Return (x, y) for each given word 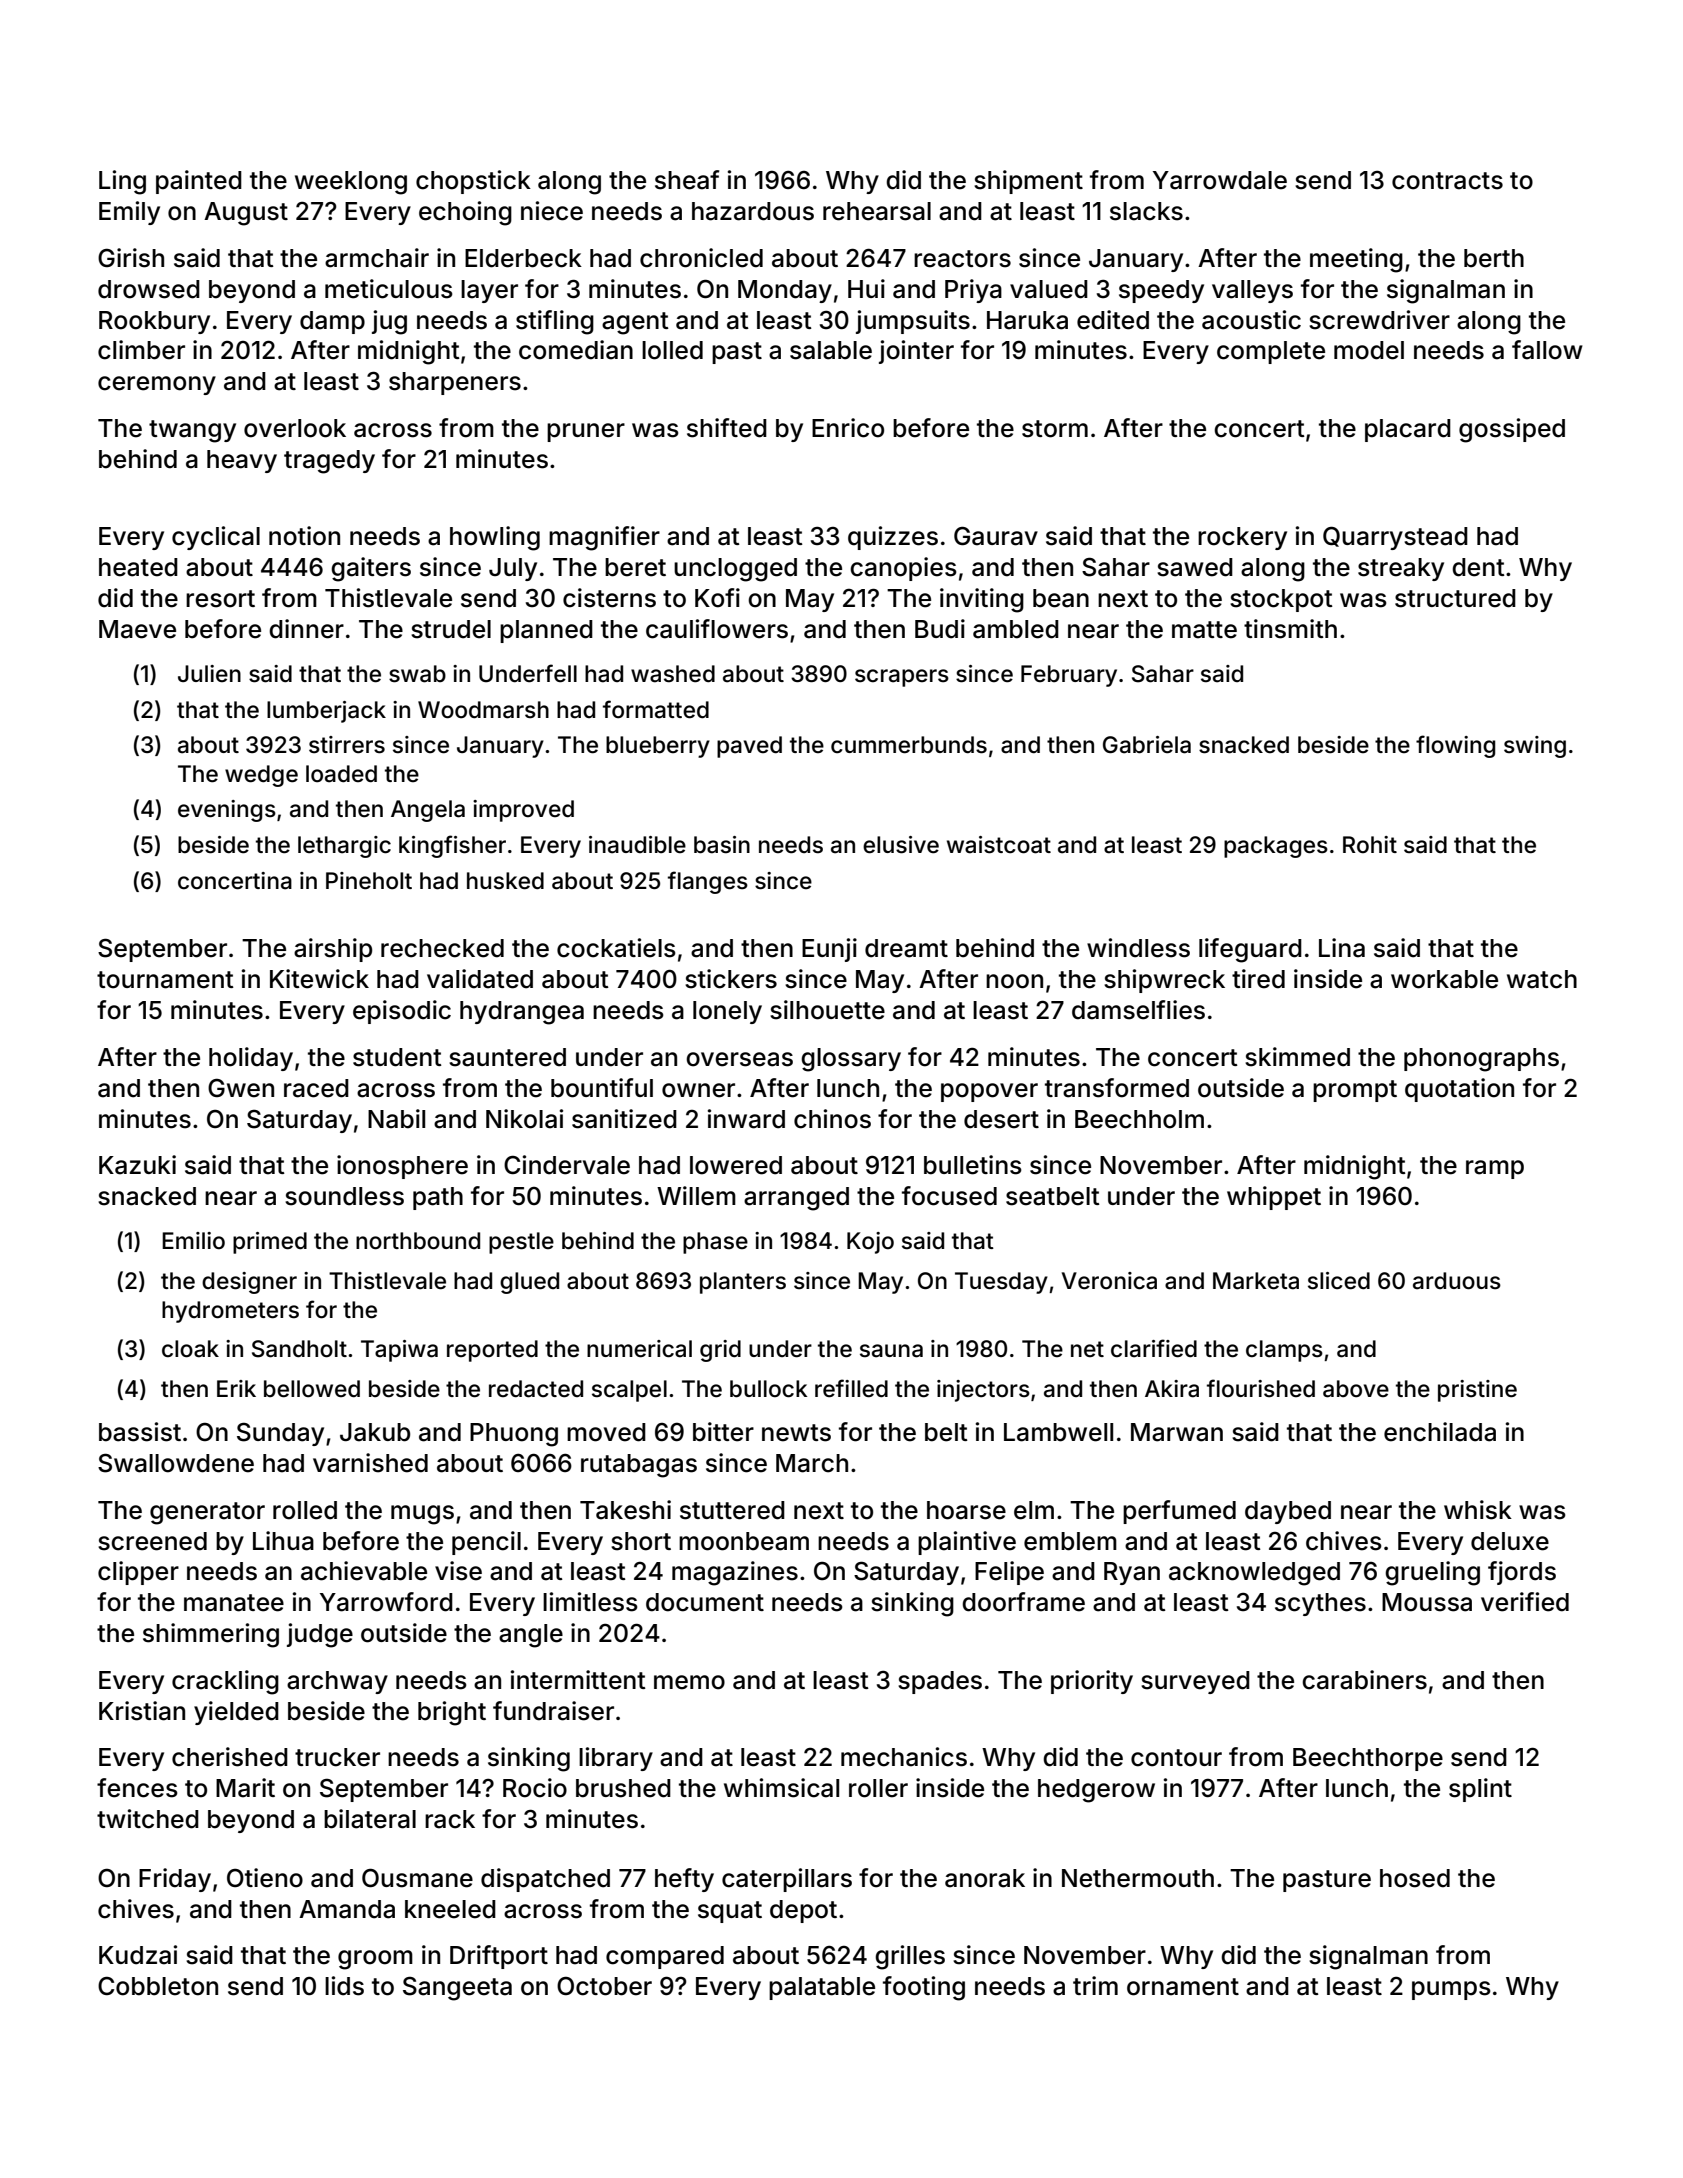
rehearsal (877, 211)
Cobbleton (158, 1986)
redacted (536, 1389)
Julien (209, 673)
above (1356, 1389)
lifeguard (1250, 950)
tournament (165, 980)
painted (199, 182)
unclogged (735, 570)
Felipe (1009, 1573)
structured (1455, 598)
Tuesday (1001, 1283)
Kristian (142, 1711)
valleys (1252, 291)
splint (1480, 1790)
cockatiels (616, 948)
